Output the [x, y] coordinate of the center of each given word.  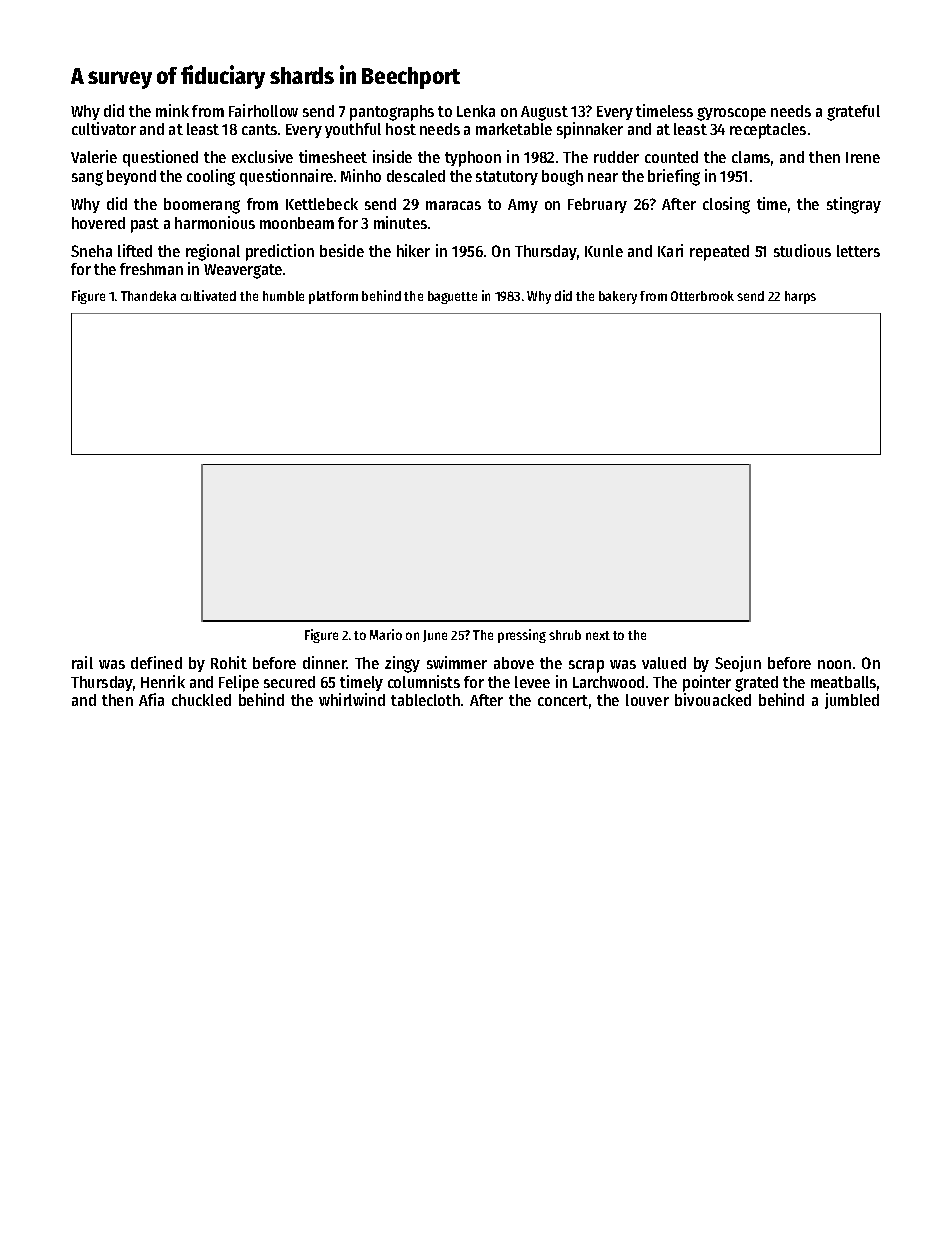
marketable [514, 129]
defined [156, 662]
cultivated [208, 295]
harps [800, 297]
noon [834, 664]
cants [259, 129]
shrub [565, 635]
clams [751, 157]
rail [82, 662]
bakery [618, 297]
